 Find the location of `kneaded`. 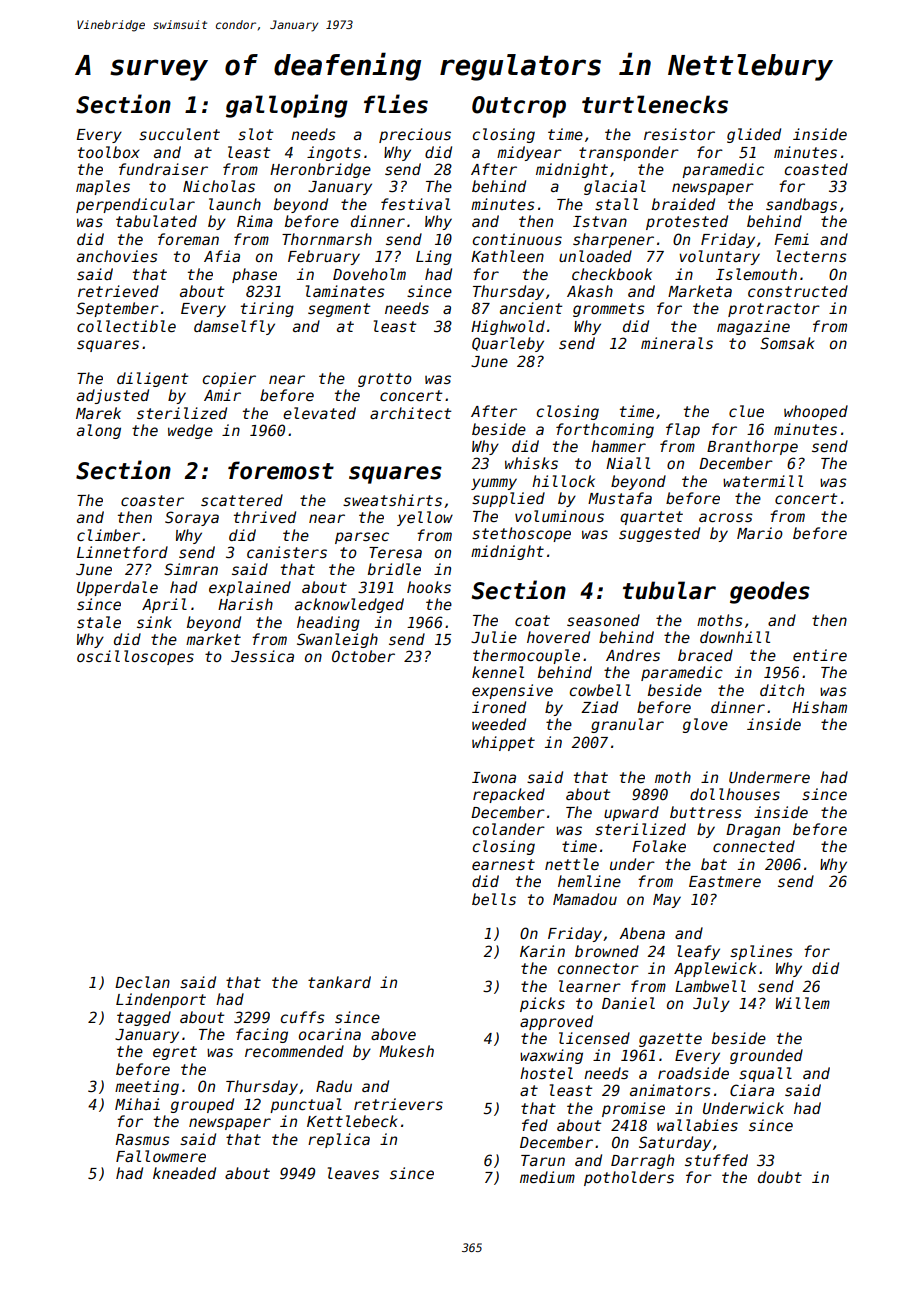

kneaded is located at coordinates (184, 1173).
